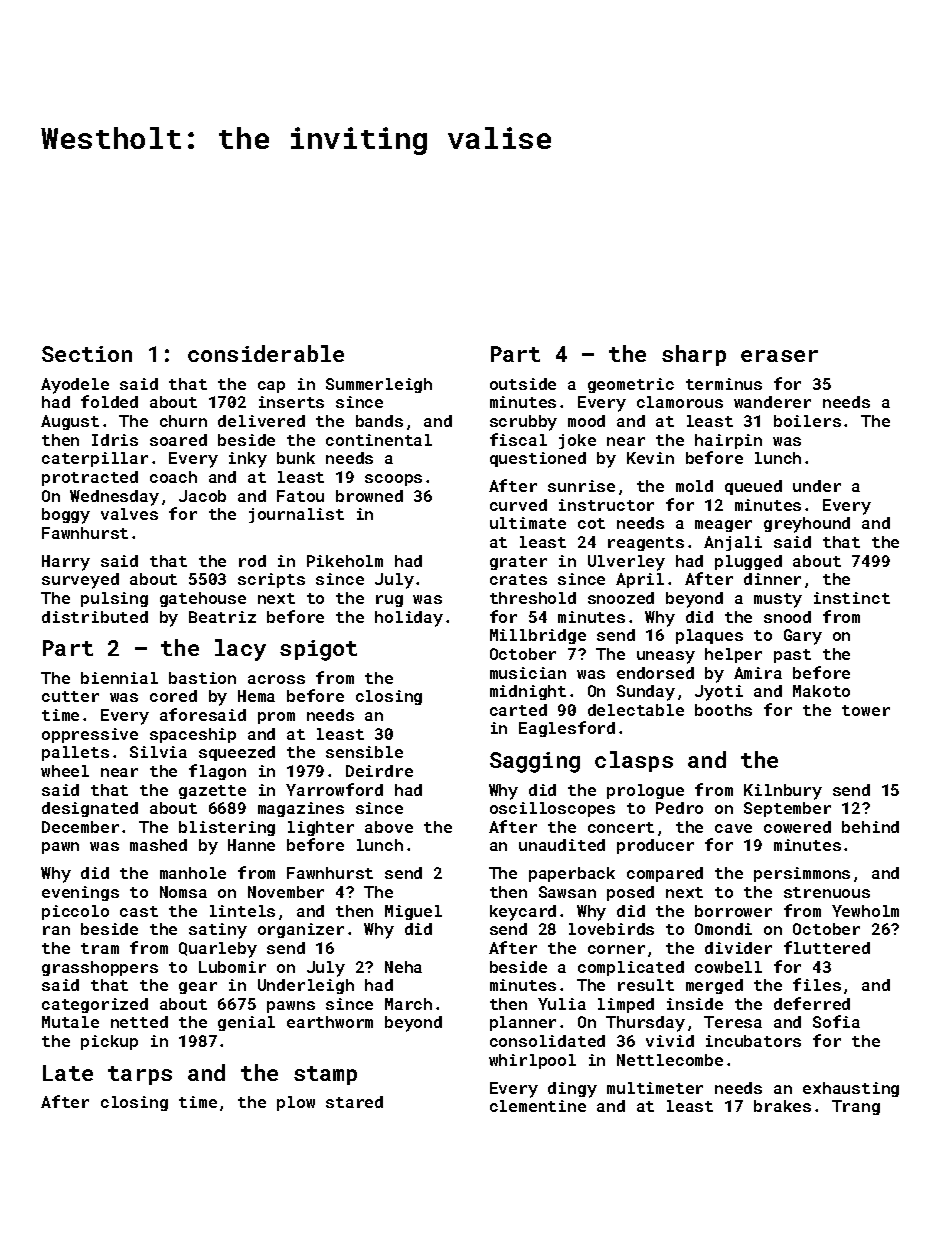 The image size is (952, 1233). I want to click on Summerleigh, so click(379, 385).
